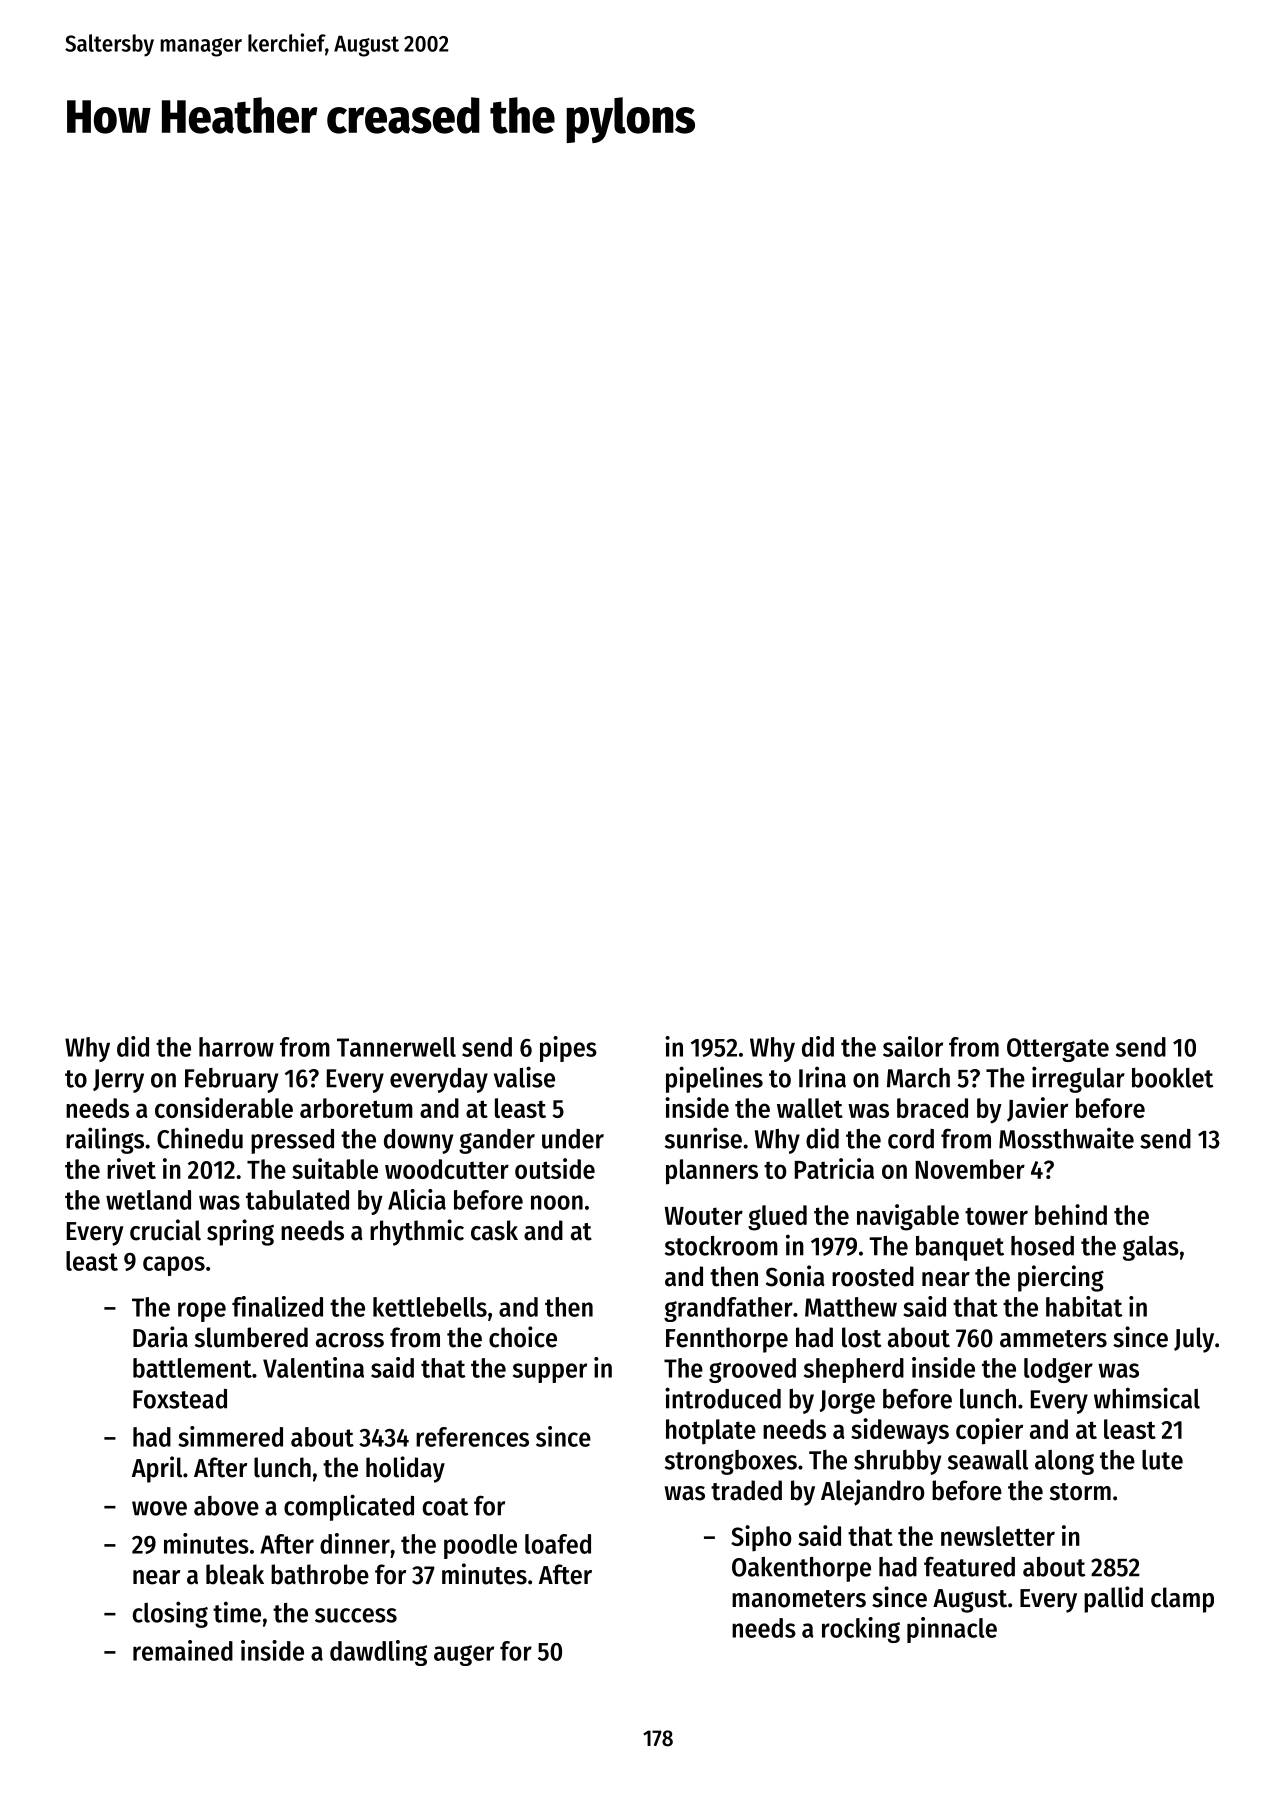 The width and height of the screenshot is (1286, 1818). I want to click on Ottergate, so click(1058, 1050).
